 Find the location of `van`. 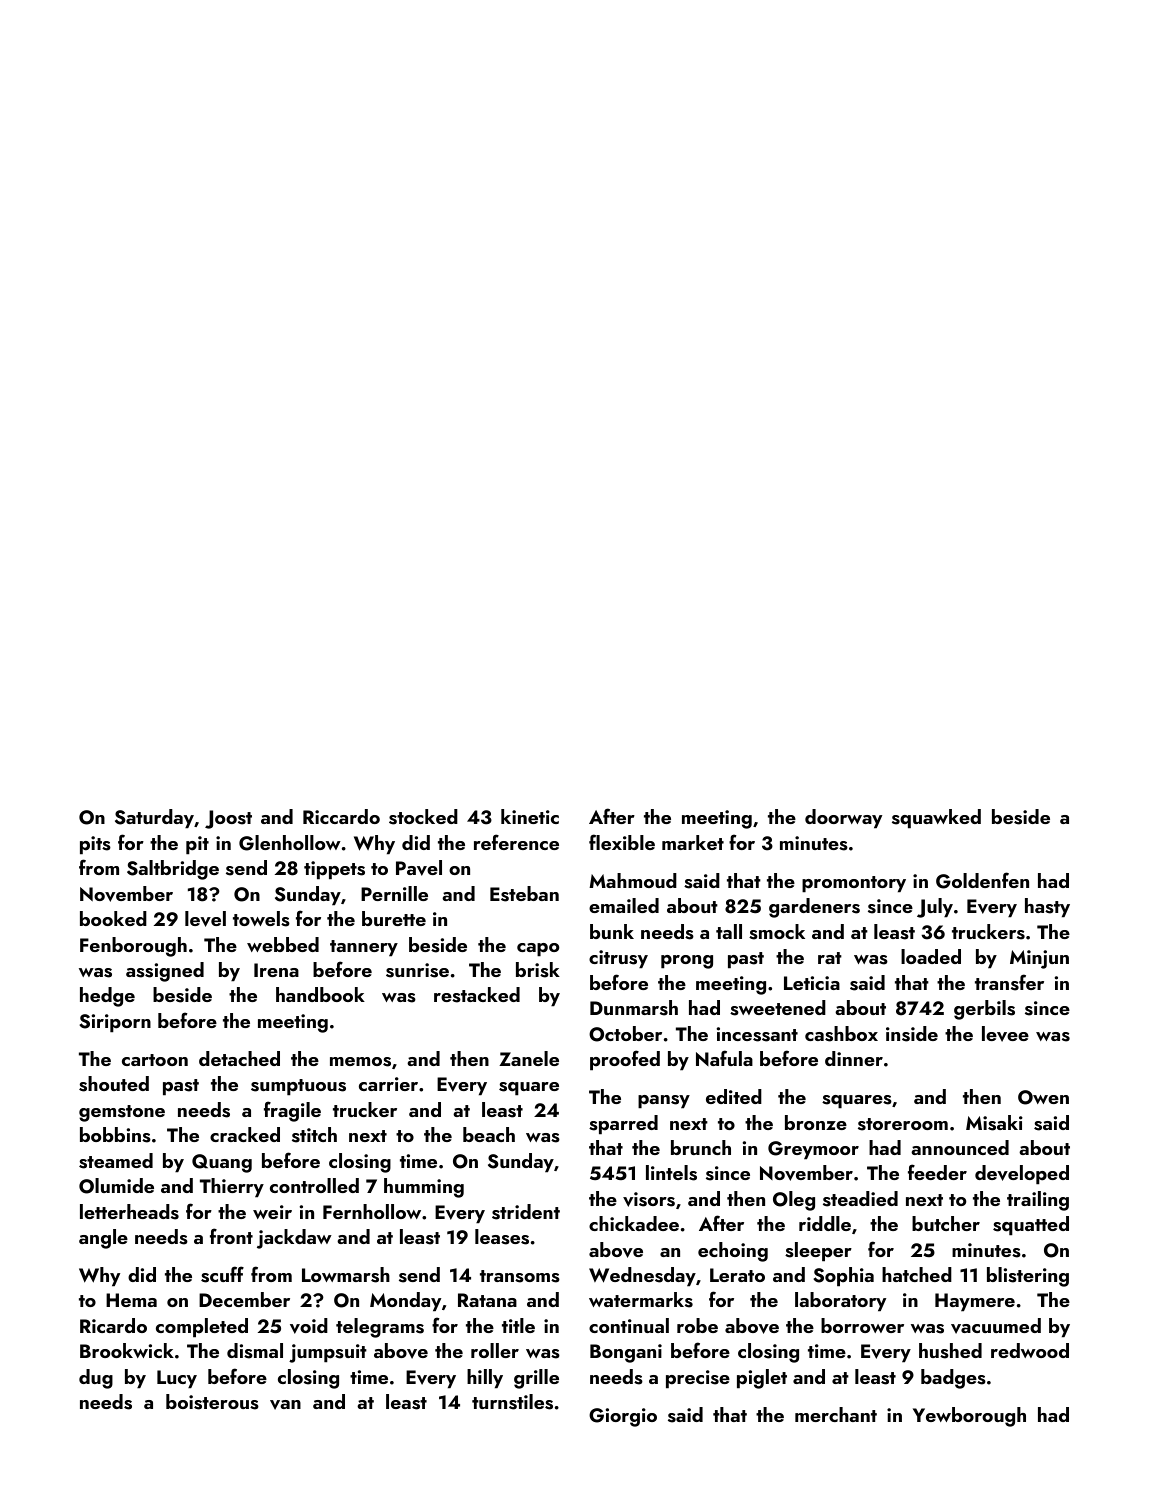

van is located at coordinates (285, 1405).
